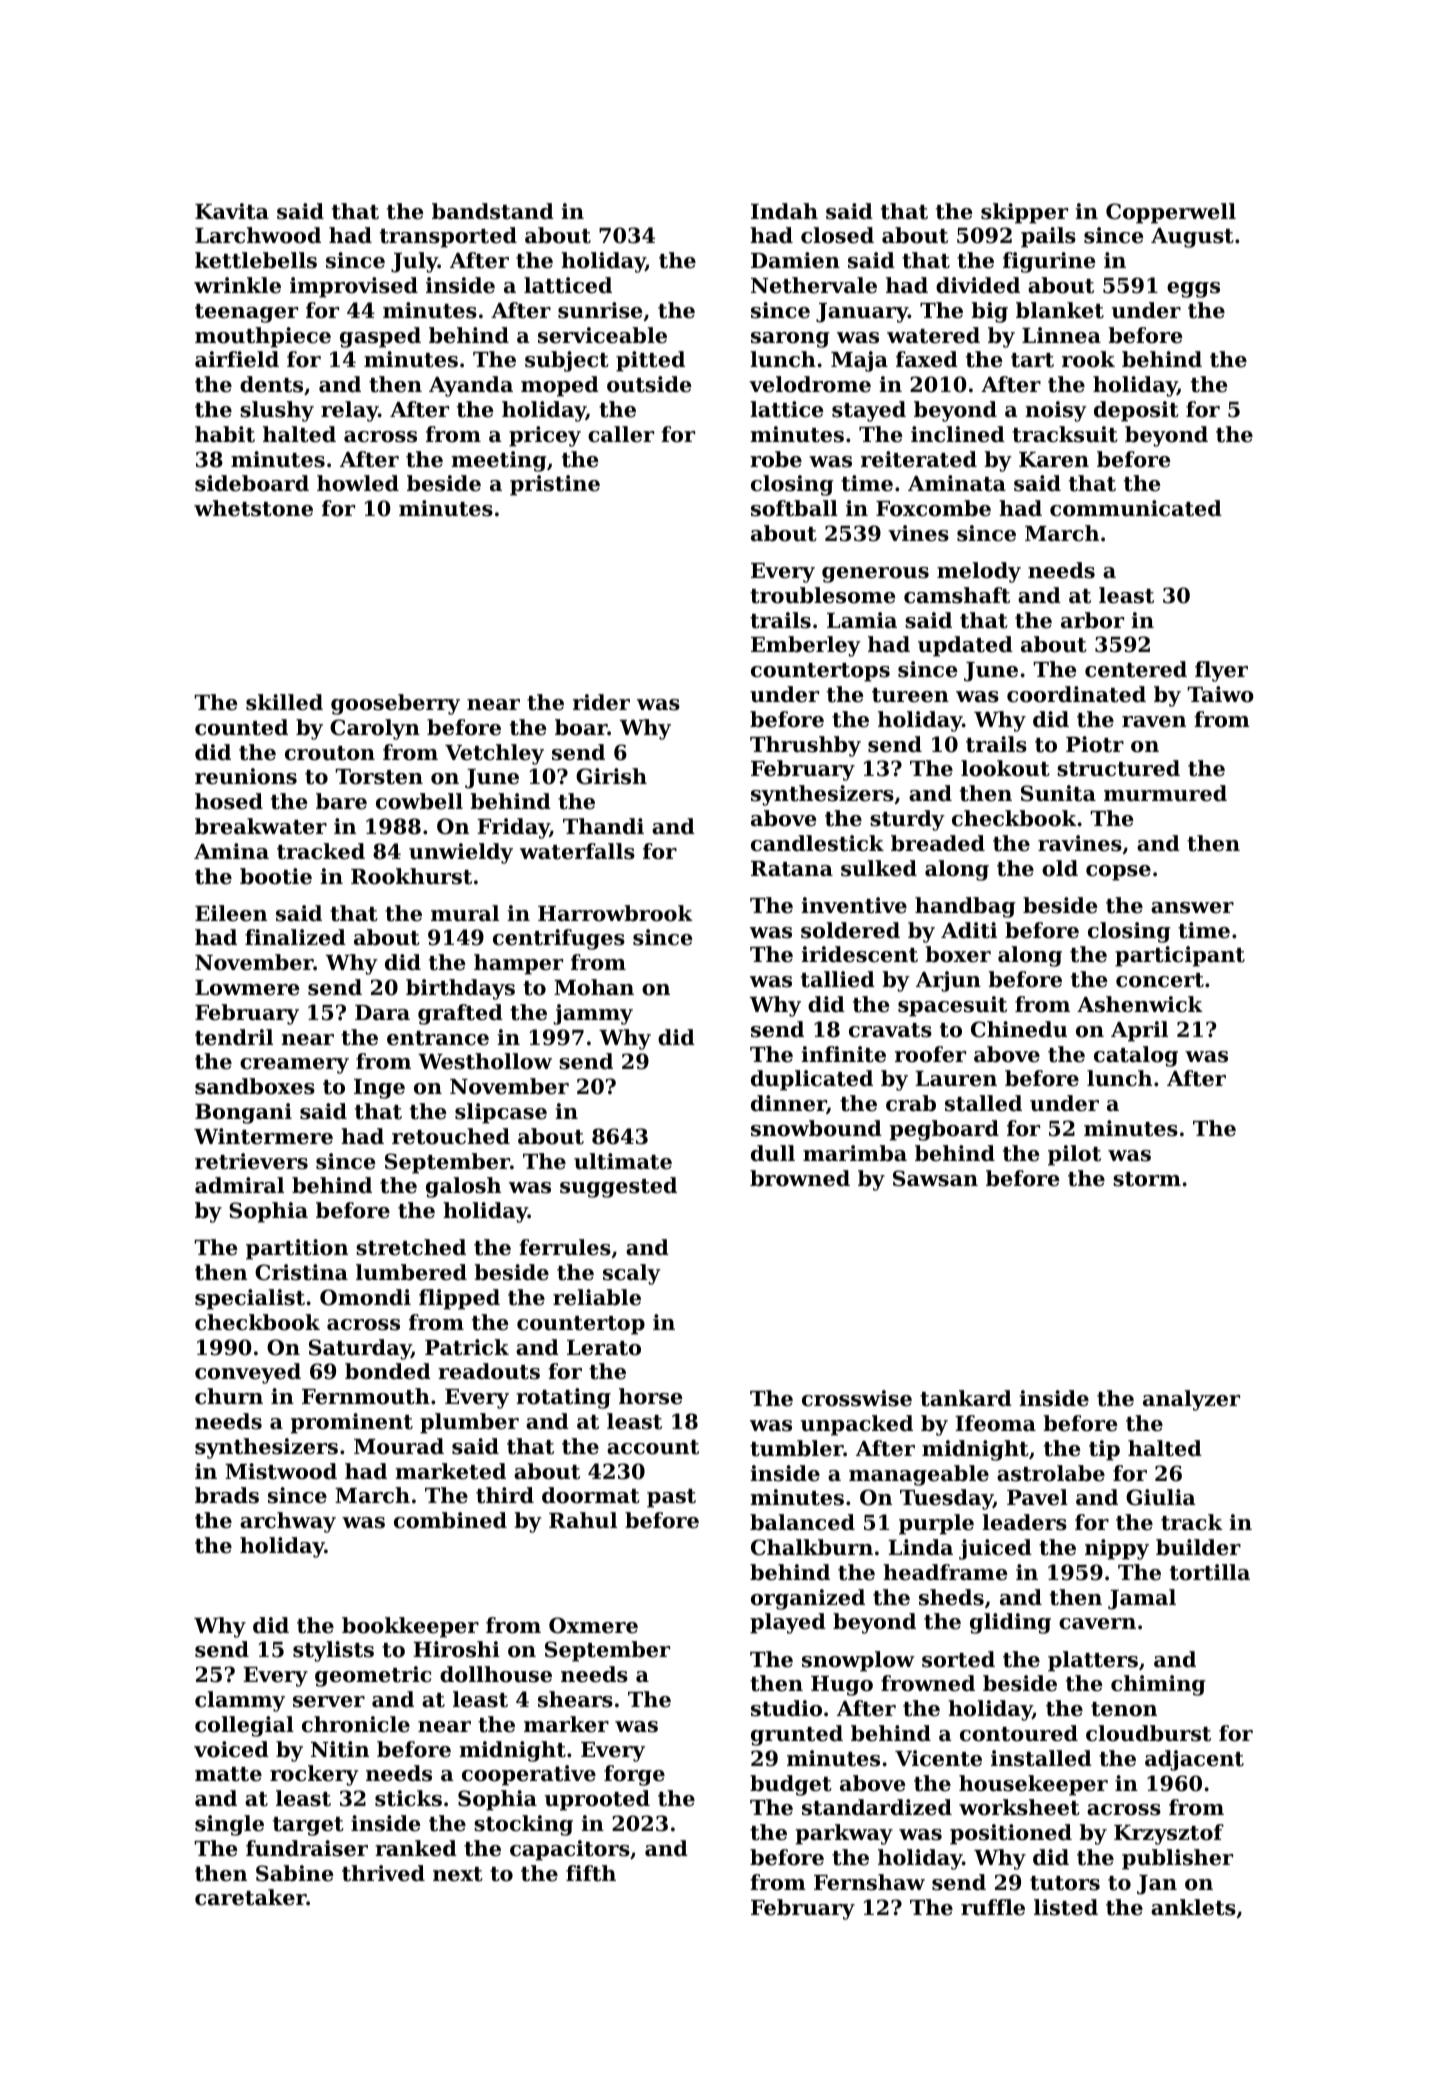 The height and width of the screenshot is (2100, 1450). What do you see at coordinates (232, 211) in the screenshot?
I see `Kavita` at bounding box center [232, 211].
